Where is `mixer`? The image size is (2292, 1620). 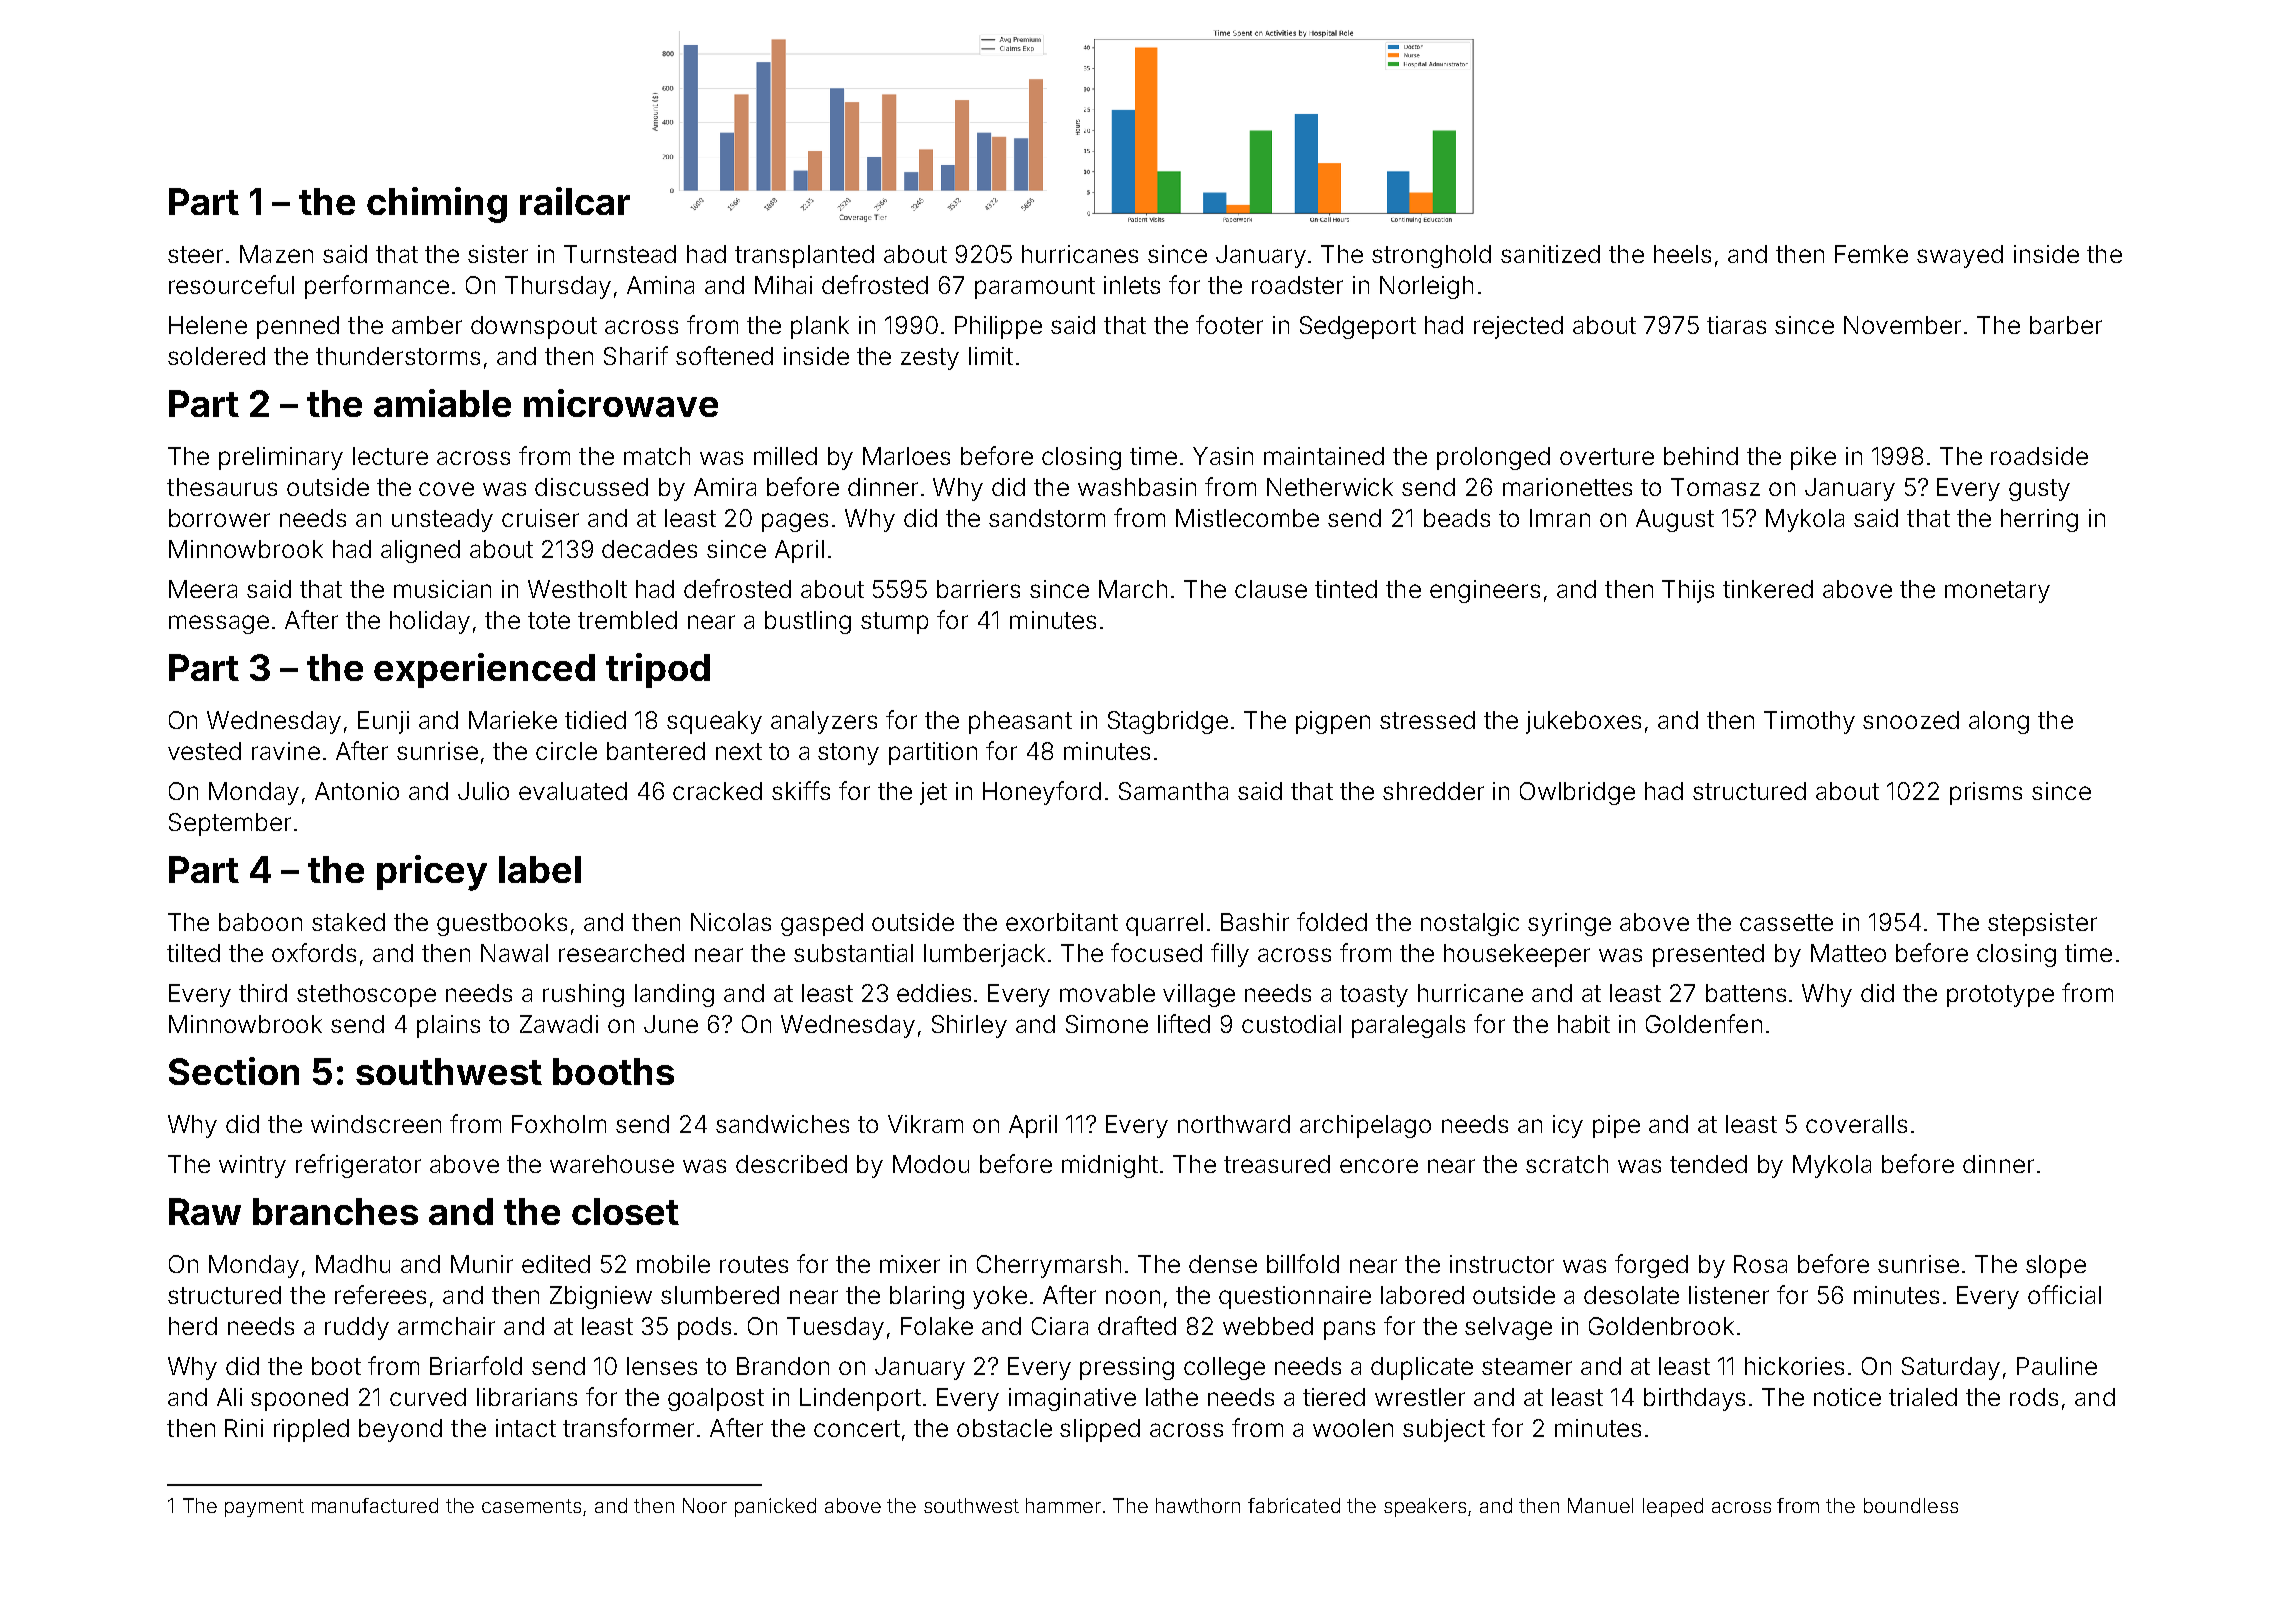 mixer is located at coordinates (910, 1264).
